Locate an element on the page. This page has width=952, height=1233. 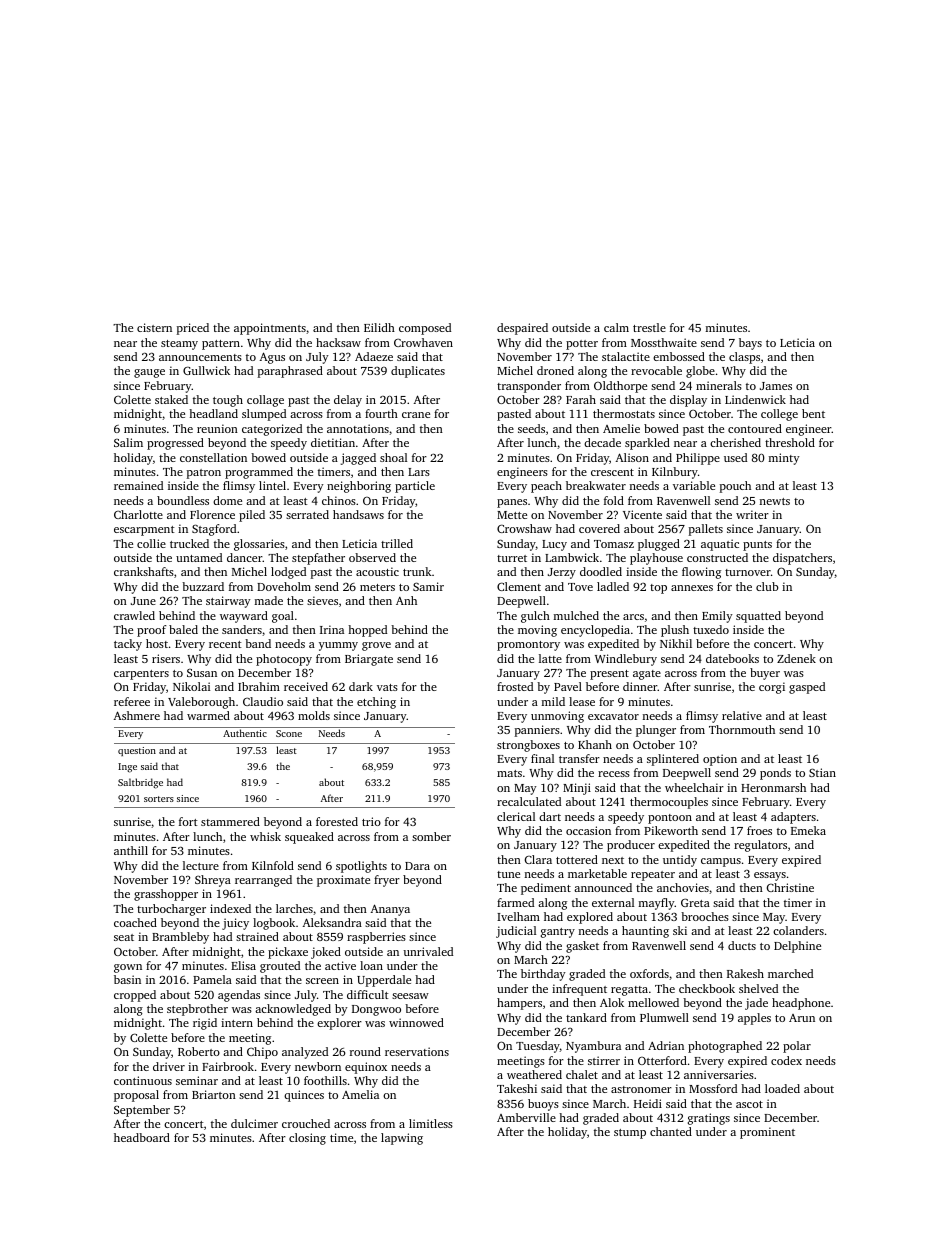
potter is located at coordinates (582, 345).
